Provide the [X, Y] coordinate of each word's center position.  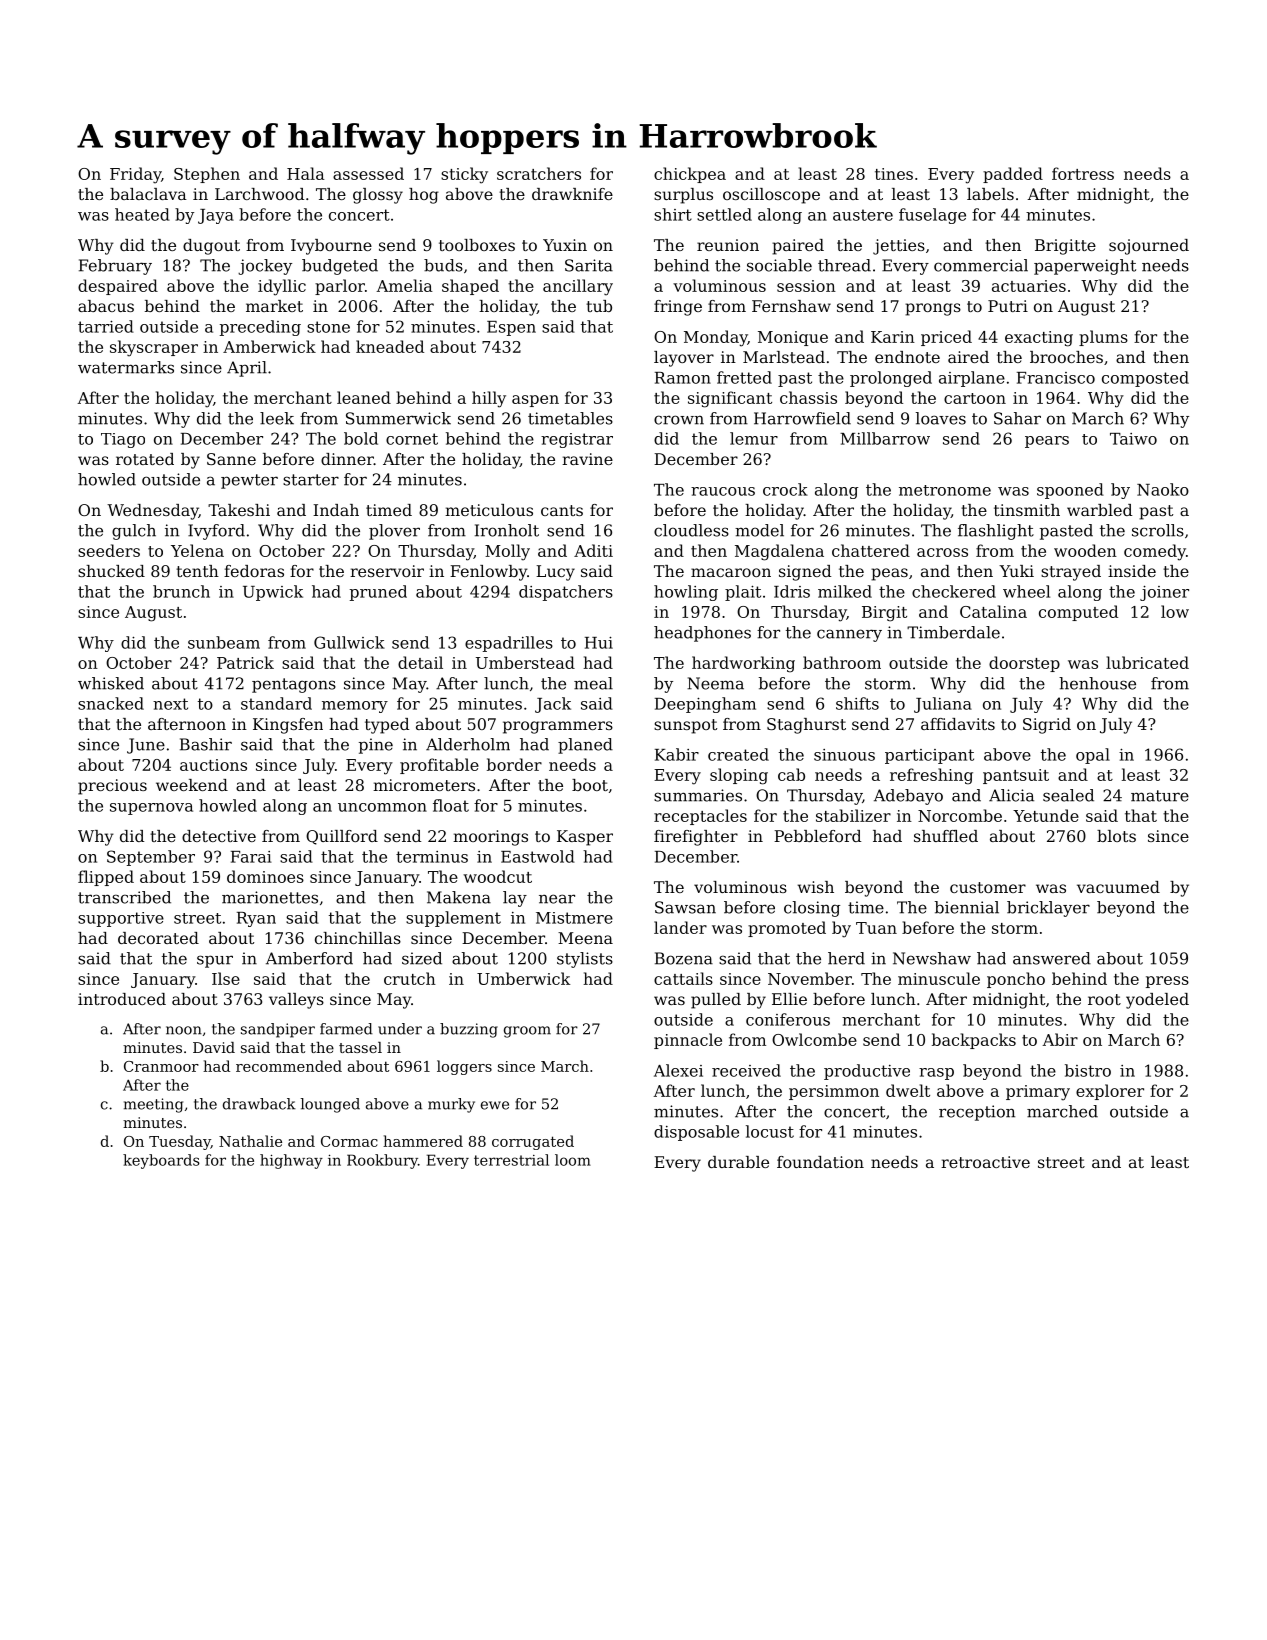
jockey [265, 267]
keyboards [161, 1161]
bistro [1088, 1070]
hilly [489, 399]
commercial [981, 265]
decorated [158, 938]
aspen [535, 401]
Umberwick [523, 978]
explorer [1110, 1092]
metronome [945, 490]
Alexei [678, 1070]
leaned [364, 397]
